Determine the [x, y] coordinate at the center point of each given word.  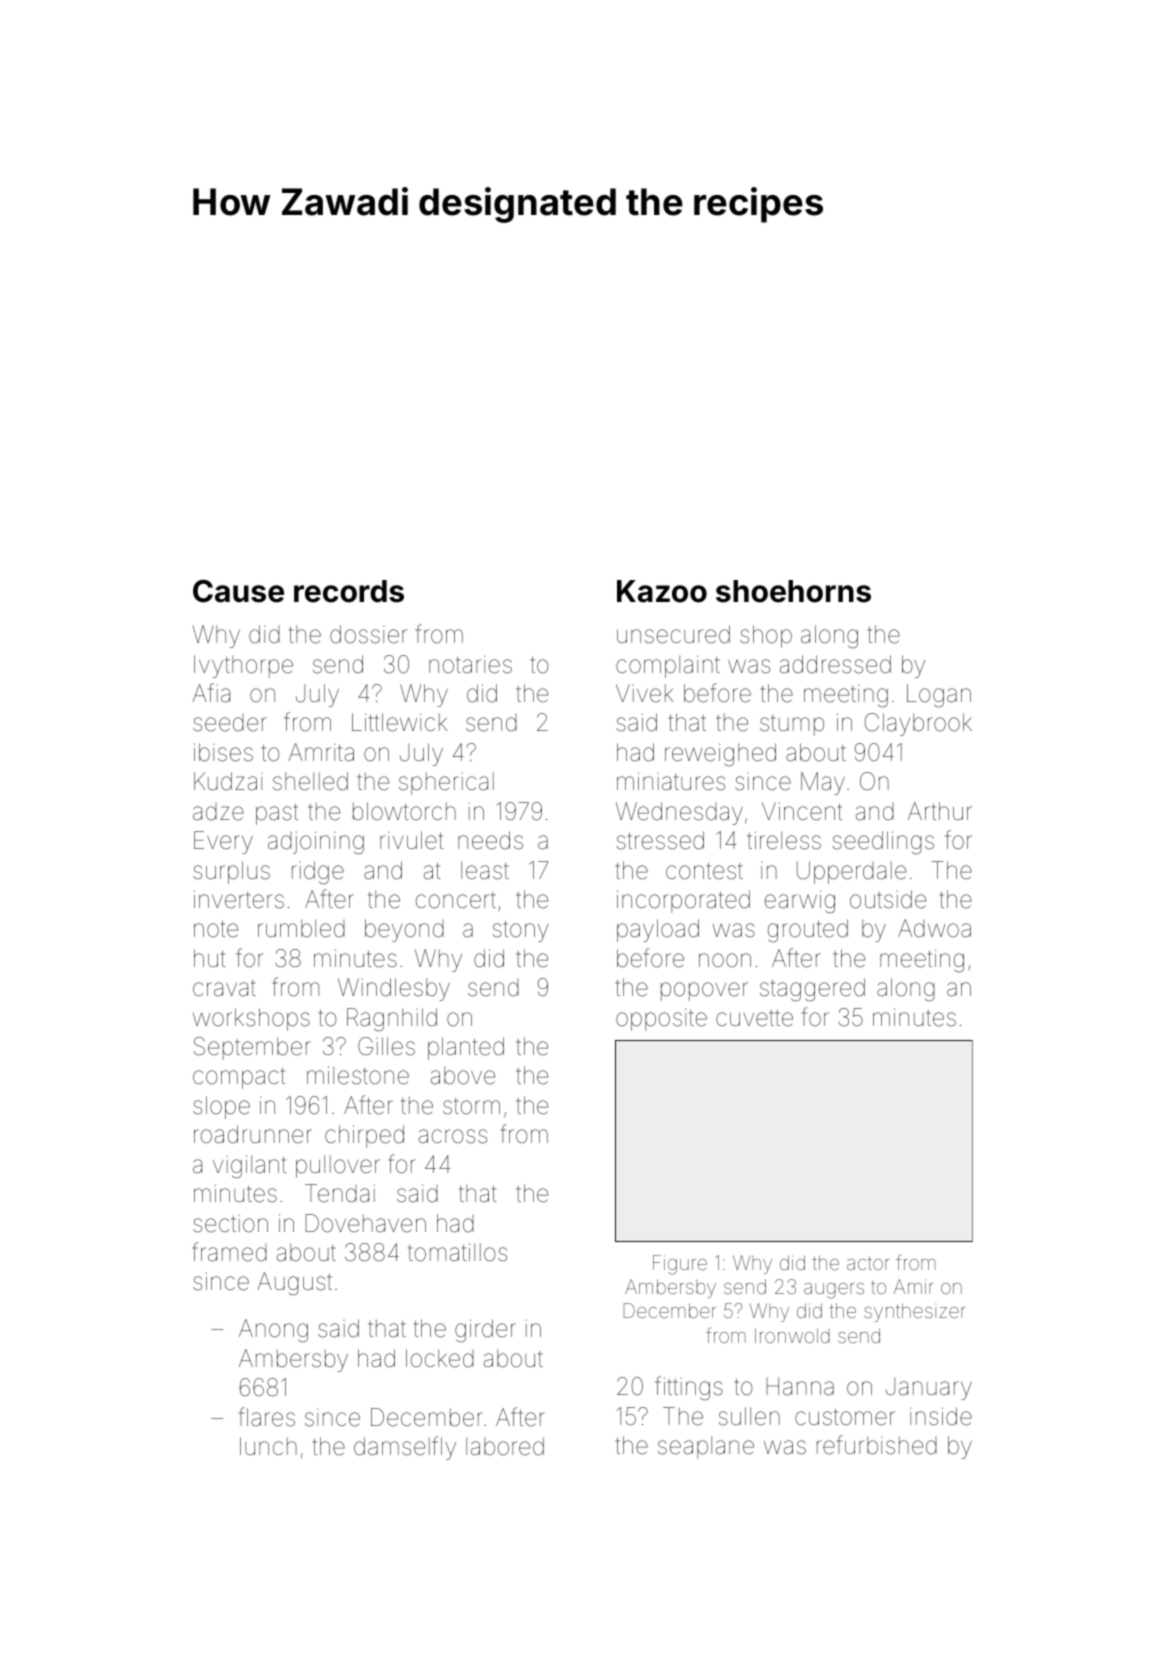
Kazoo [662, 591]
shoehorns [793, 591]
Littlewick [399, 722]
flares [267, 1417]
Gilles [386, 1046]
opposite [661, 1020]
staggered [812, 989]
